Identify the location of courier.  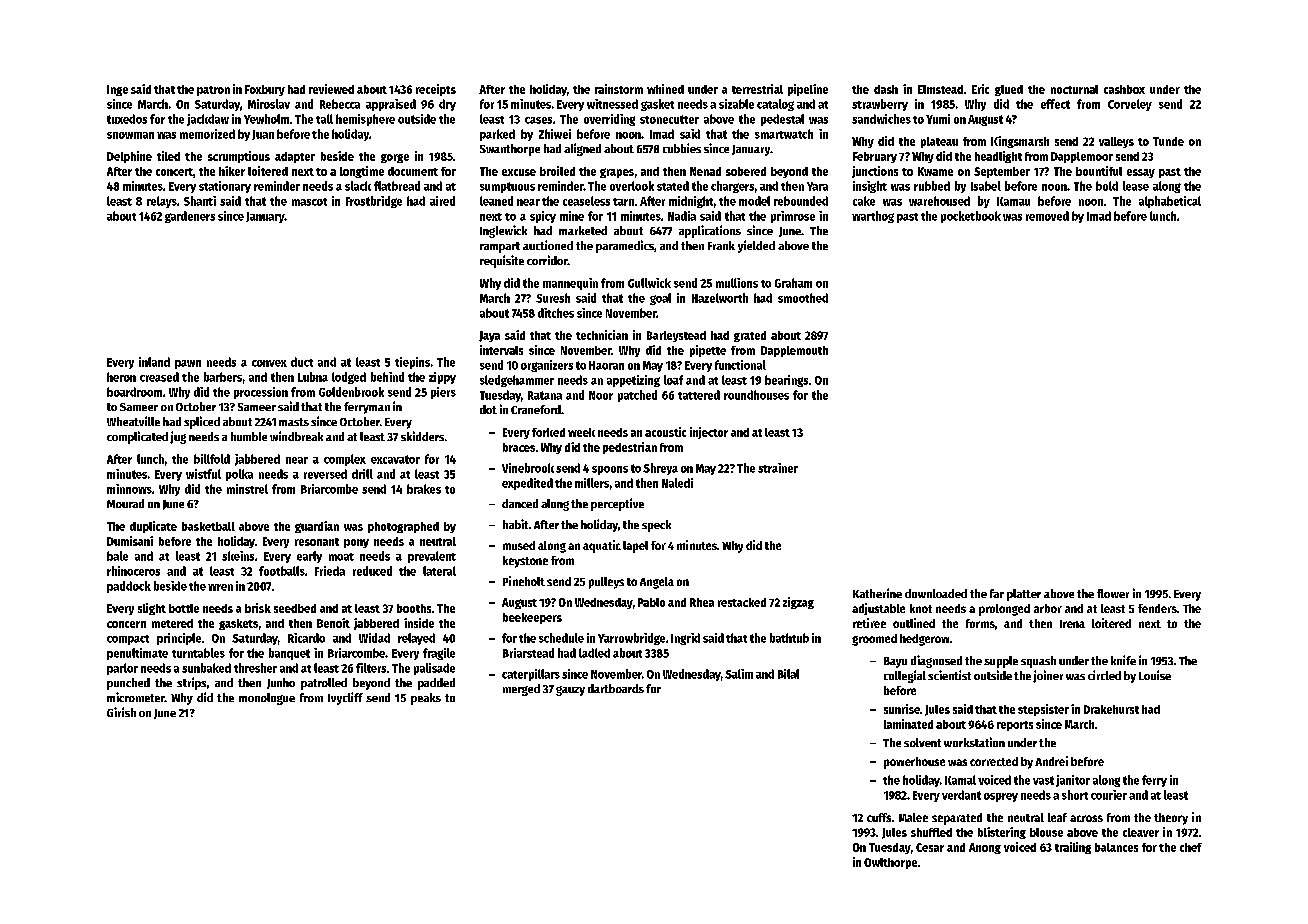
(1109, 795).
